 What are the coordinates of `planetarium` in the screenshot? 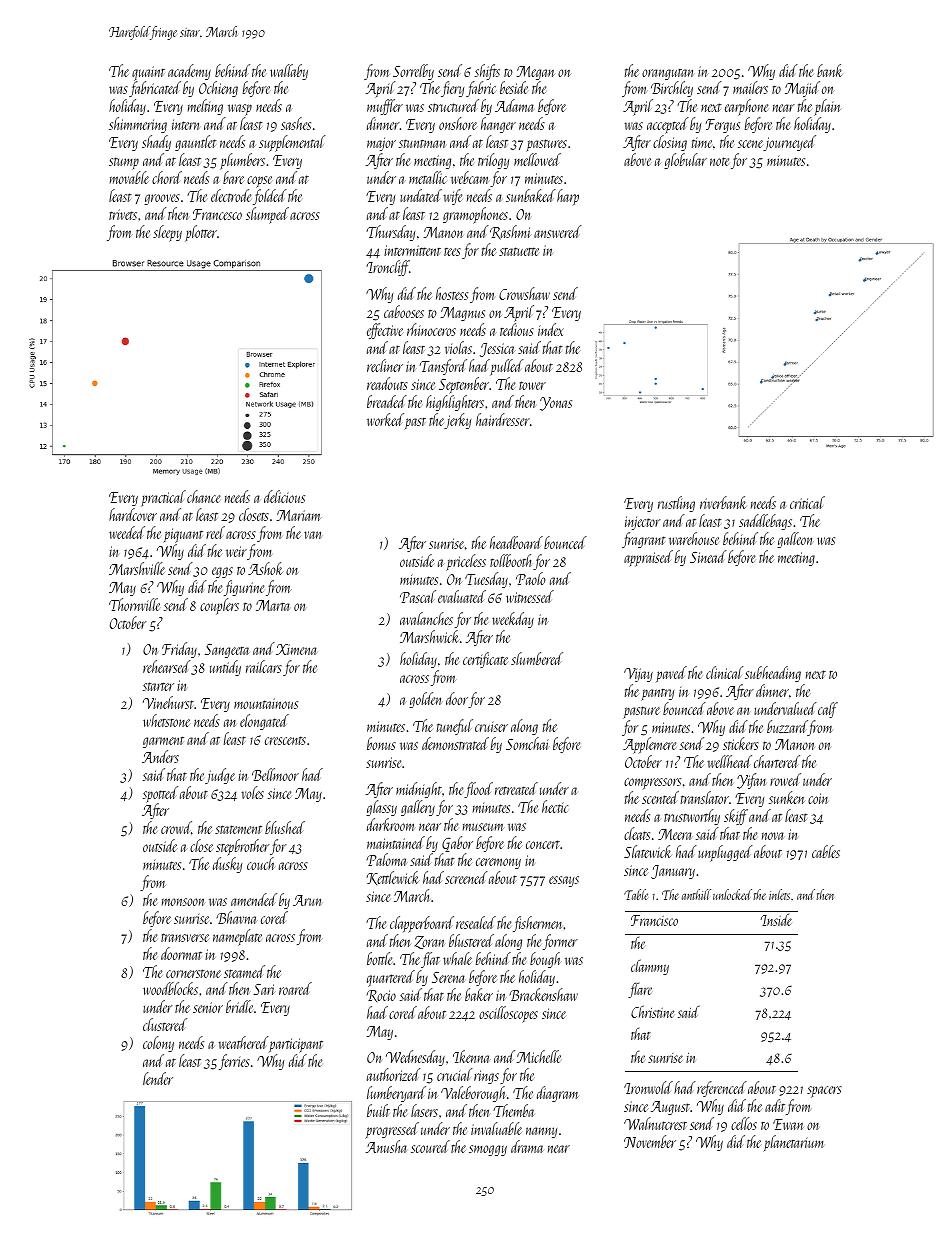 It's located at (793, 1143).
